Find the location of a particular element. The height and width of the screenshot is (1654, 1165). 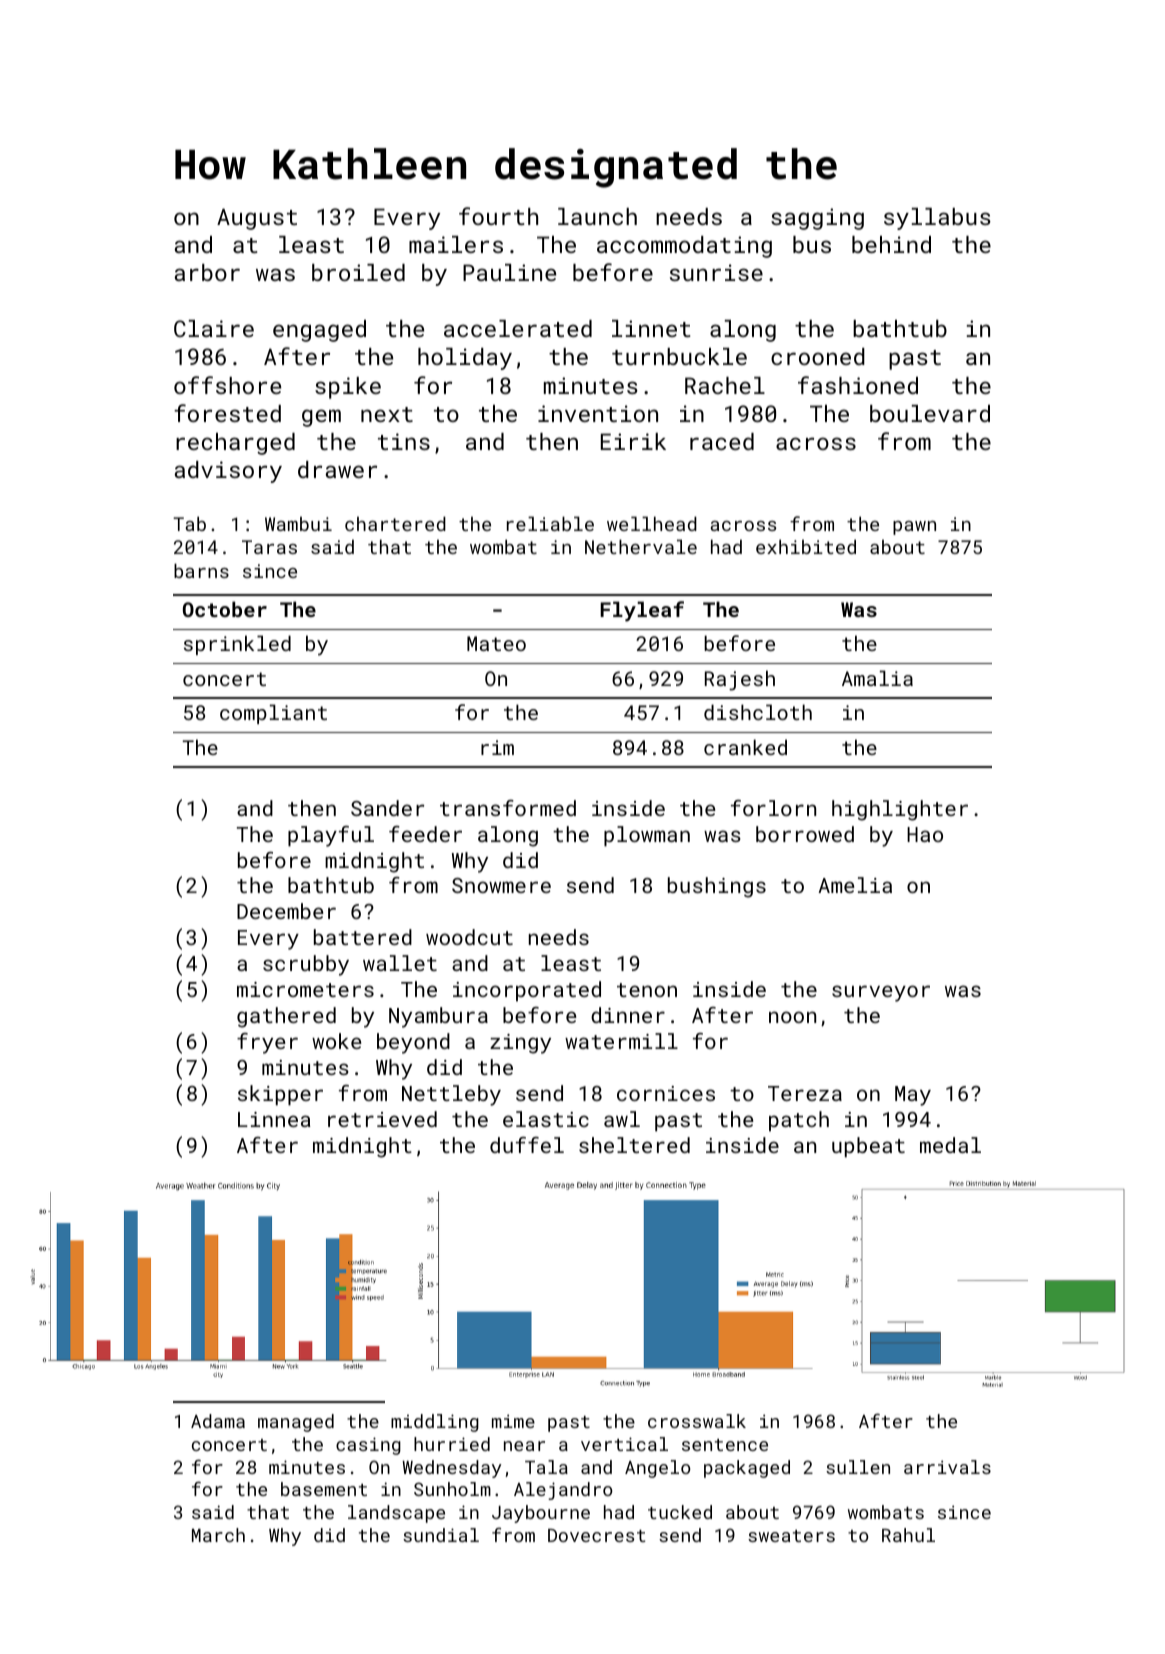

medal is located at coordinates (950, 1145).
